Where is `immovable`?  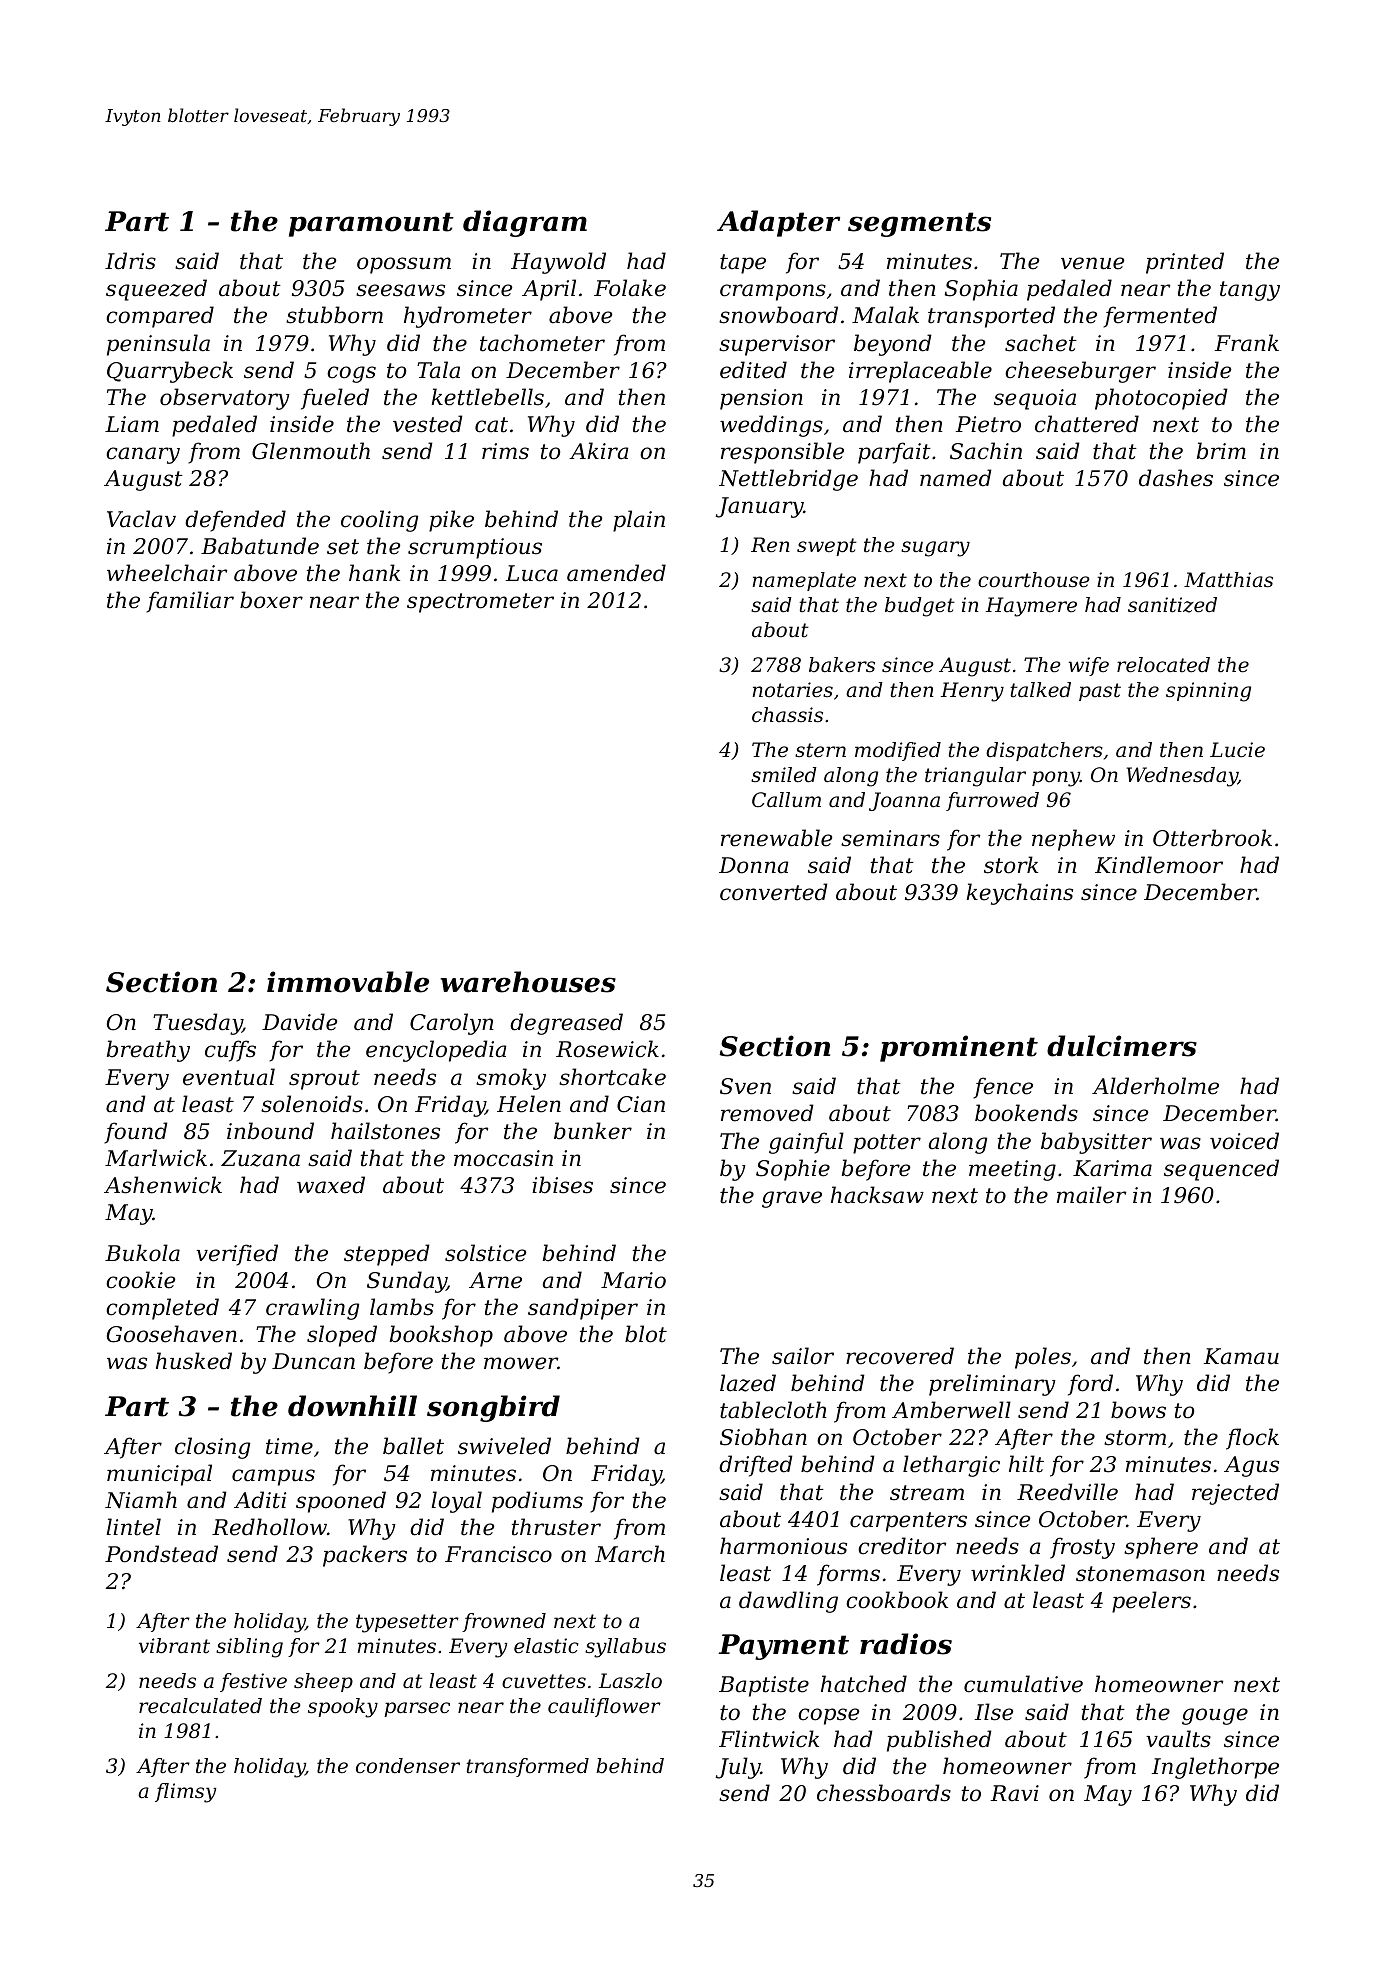 immovable is located at coordinates (348, 982).
